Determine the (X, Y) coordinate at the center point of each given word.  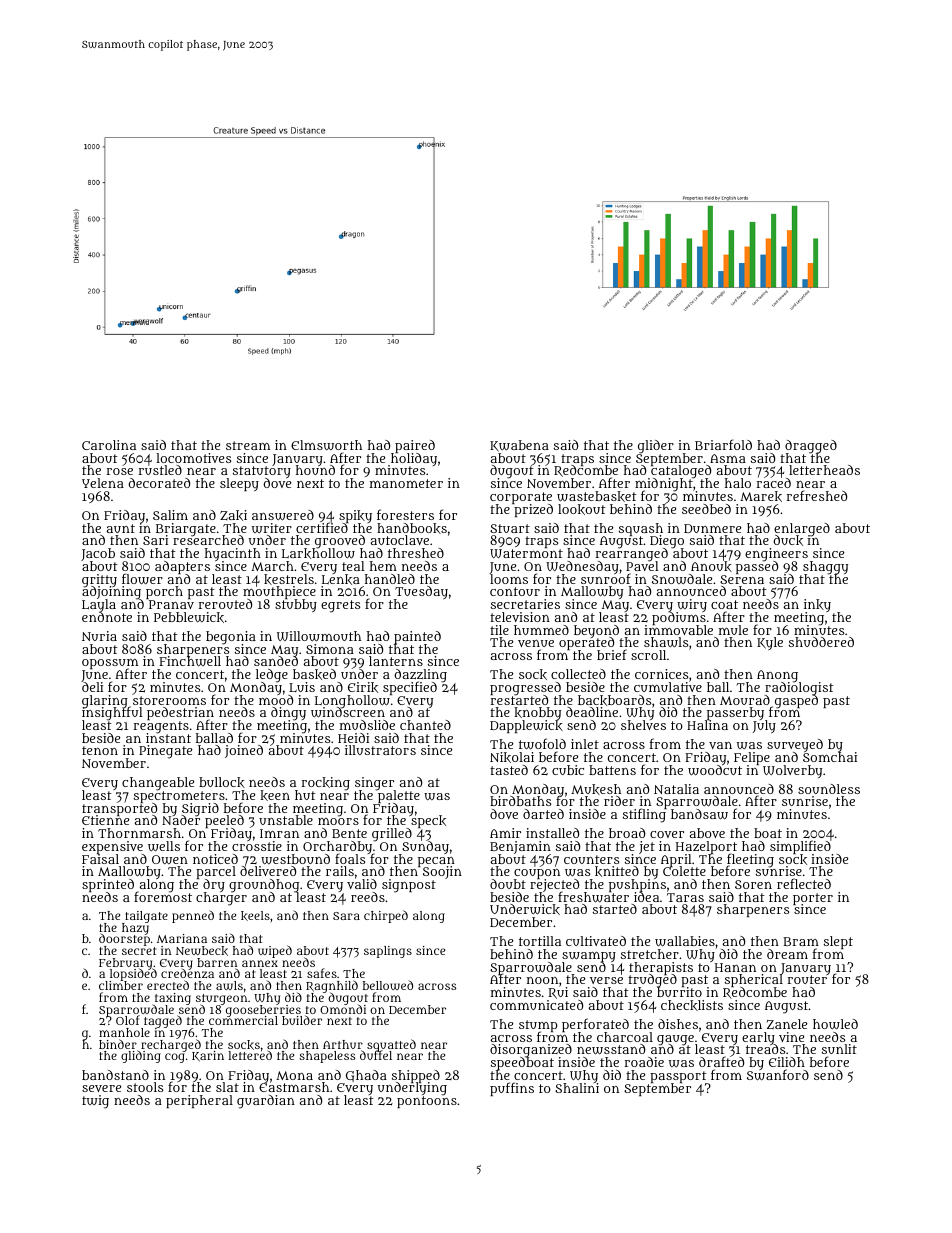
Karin (208, 1056)
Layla (99, 606)
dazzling (420, 675)
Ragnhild (332, 986)
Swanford (778, 1076)
